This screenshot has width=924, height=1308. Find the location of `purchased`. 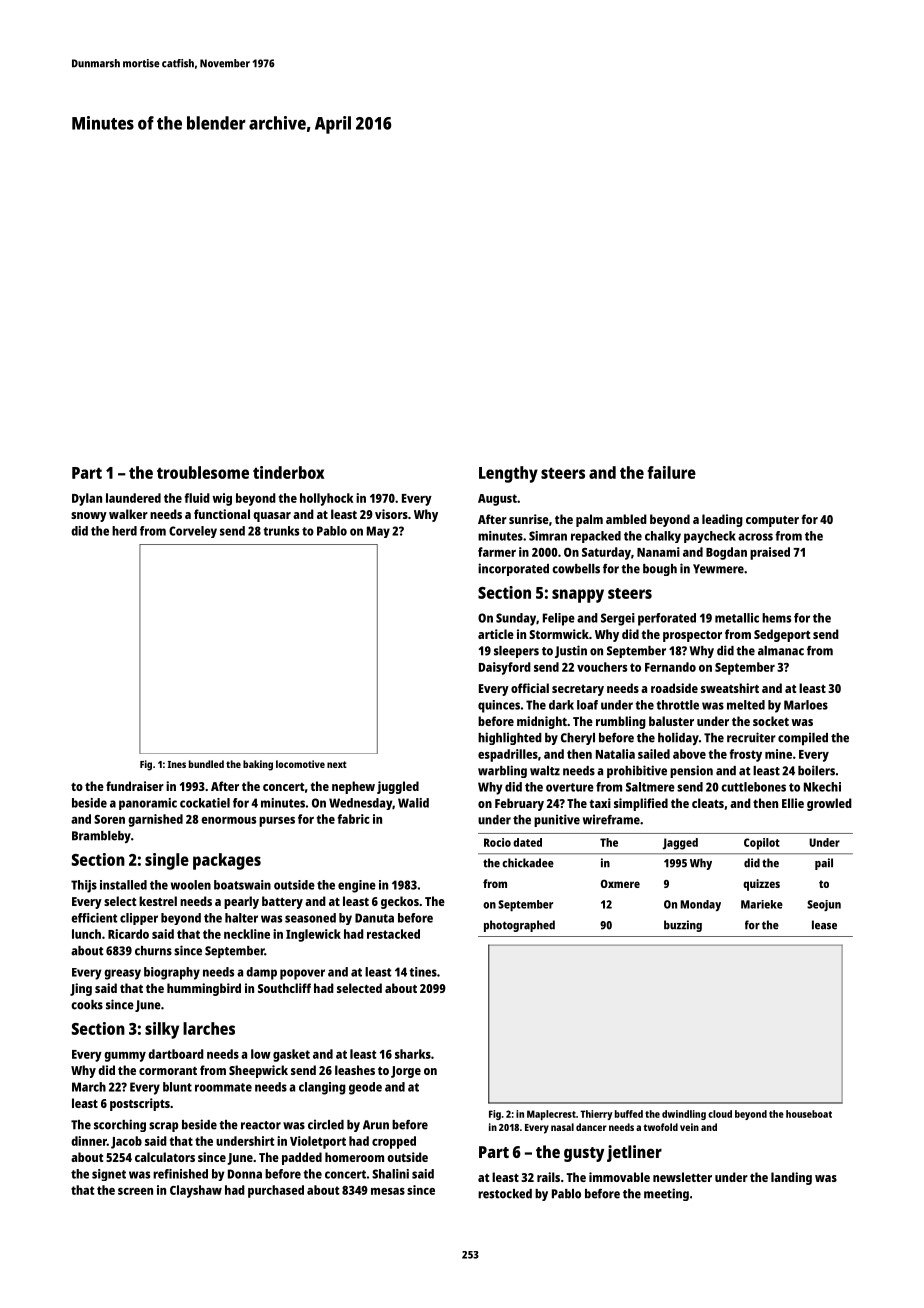

purchased is located at coordinates (276, 1191).
